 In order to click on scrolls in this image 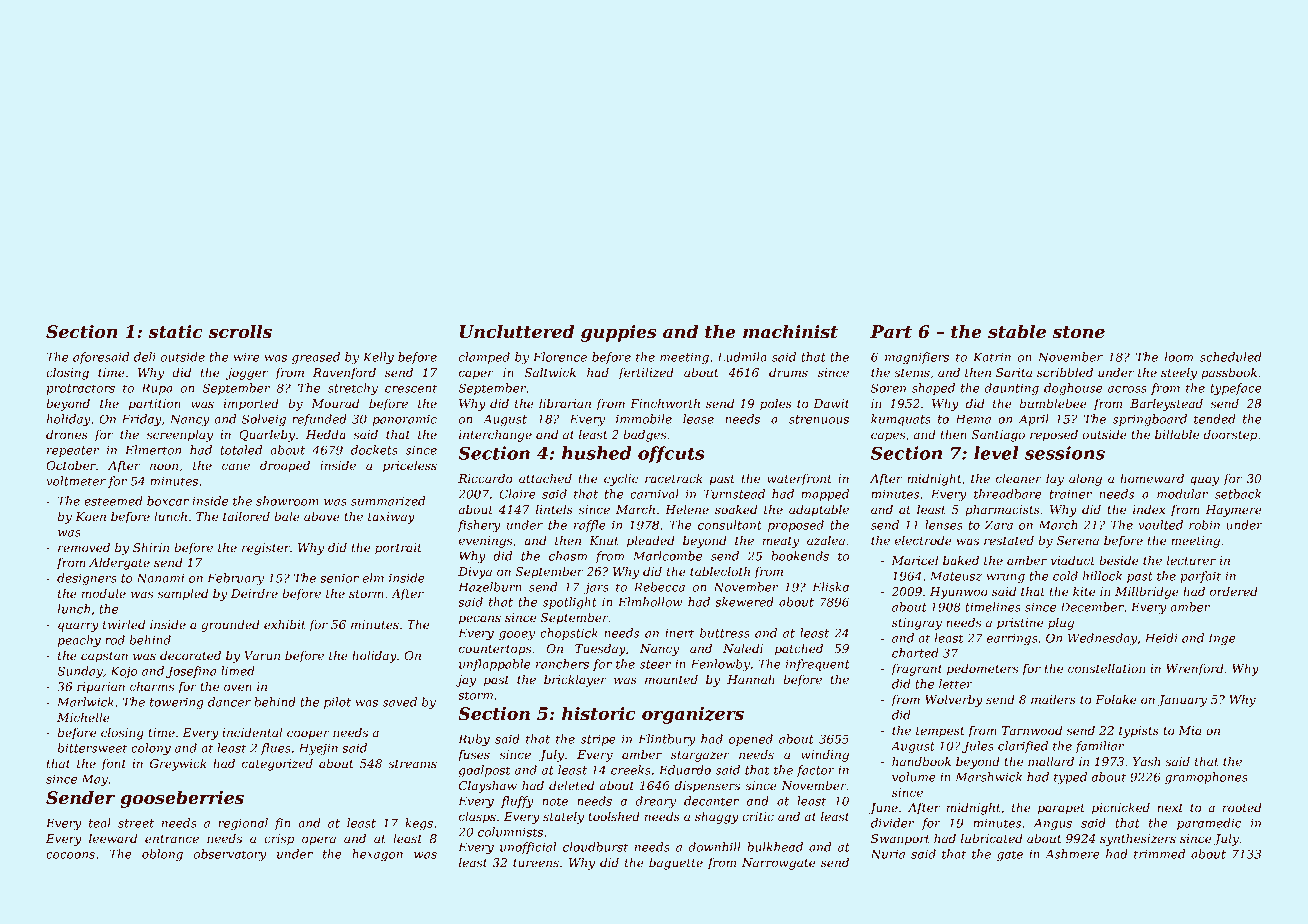, I will do `click(240, 332)`.
